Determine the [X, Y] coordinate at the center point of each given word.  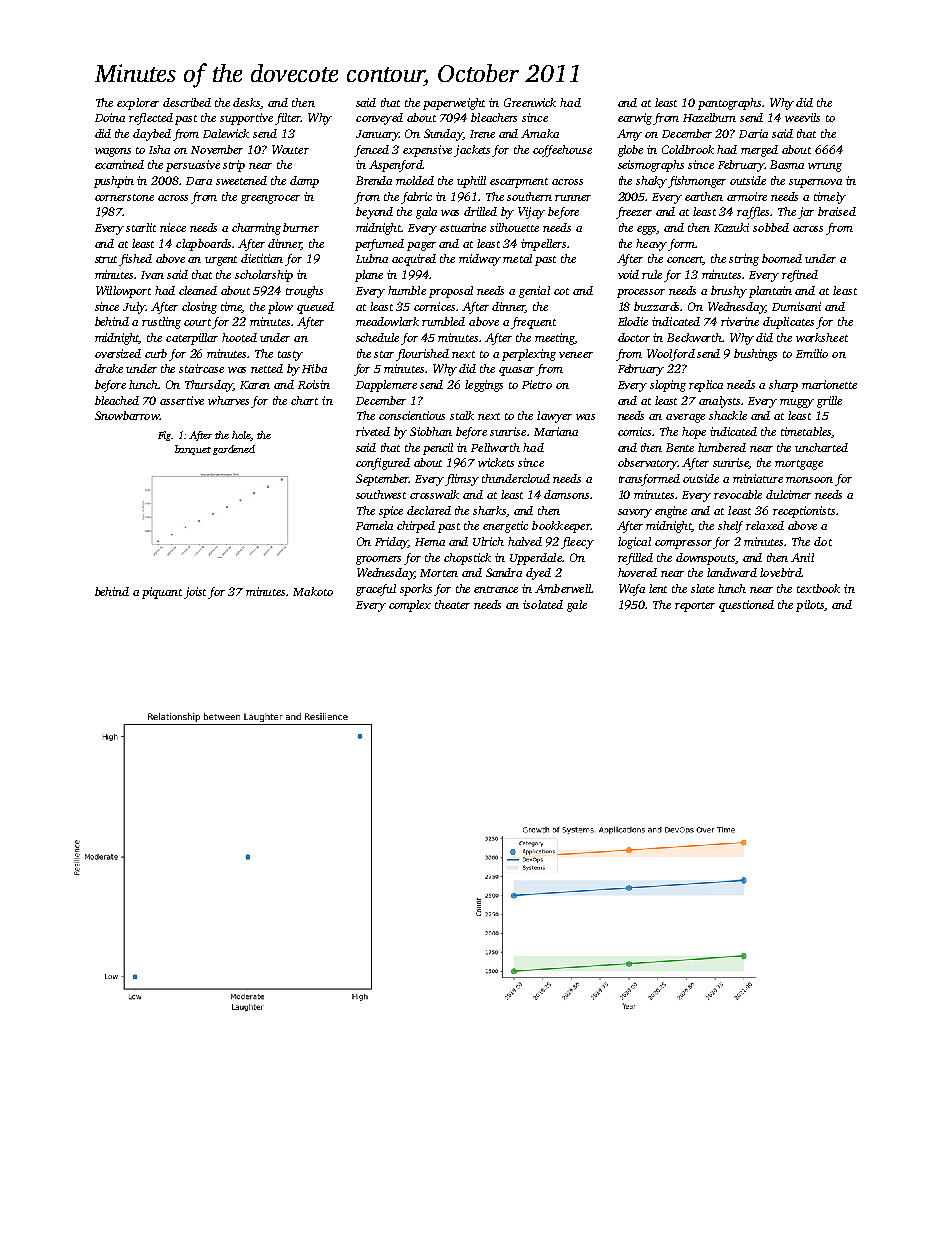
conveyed [379, 119]
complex [410, 606]
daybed [152, 135]
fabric [416, 198]
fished [135, 260]
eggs [647, 230]
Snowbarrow [127, 415]
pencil [438, 449]
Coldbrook [688, 149]
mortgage [799, 465]
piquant [162, 593]
